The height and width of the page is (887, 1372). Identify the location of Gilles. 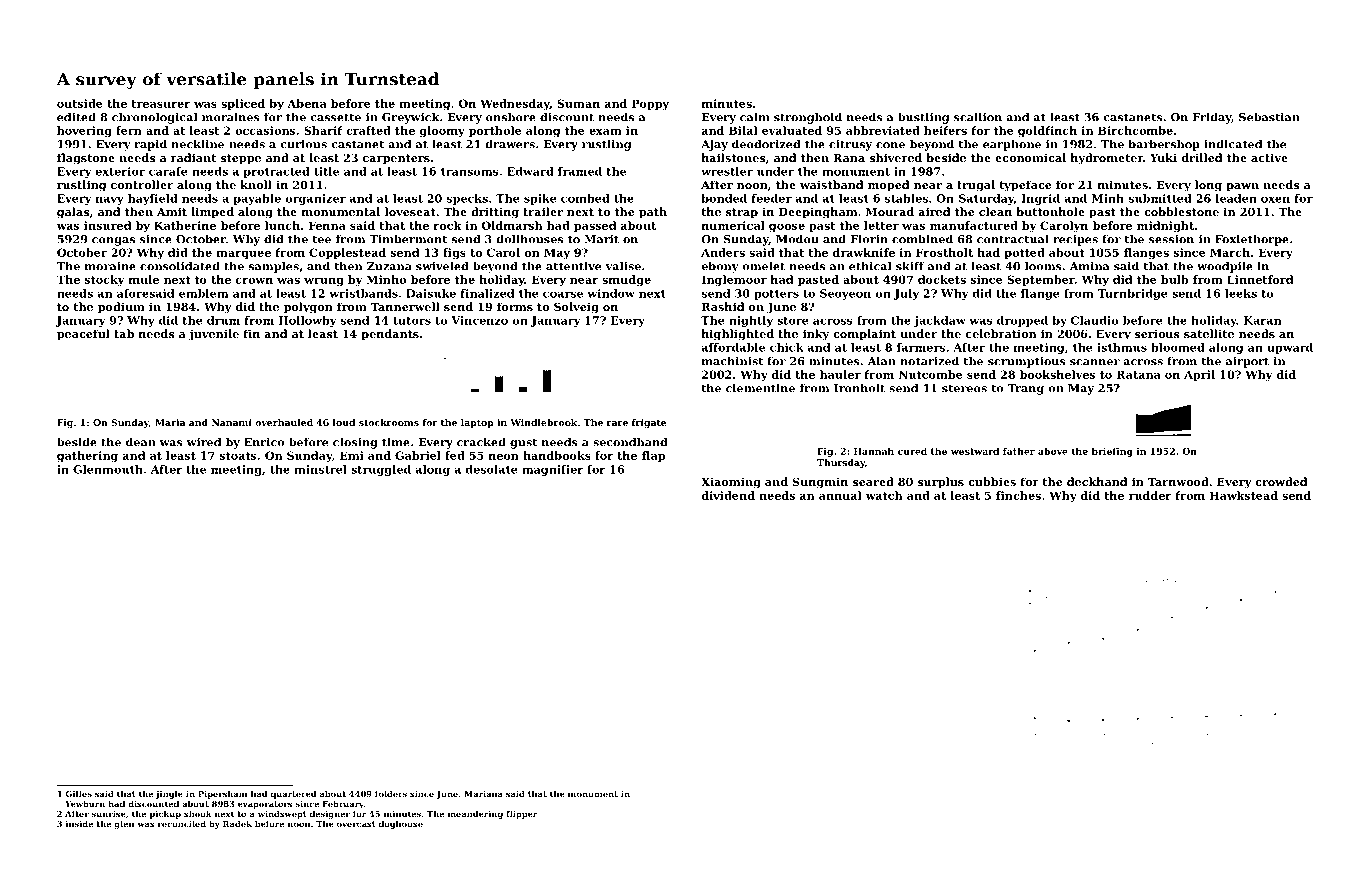
(78, 793).
